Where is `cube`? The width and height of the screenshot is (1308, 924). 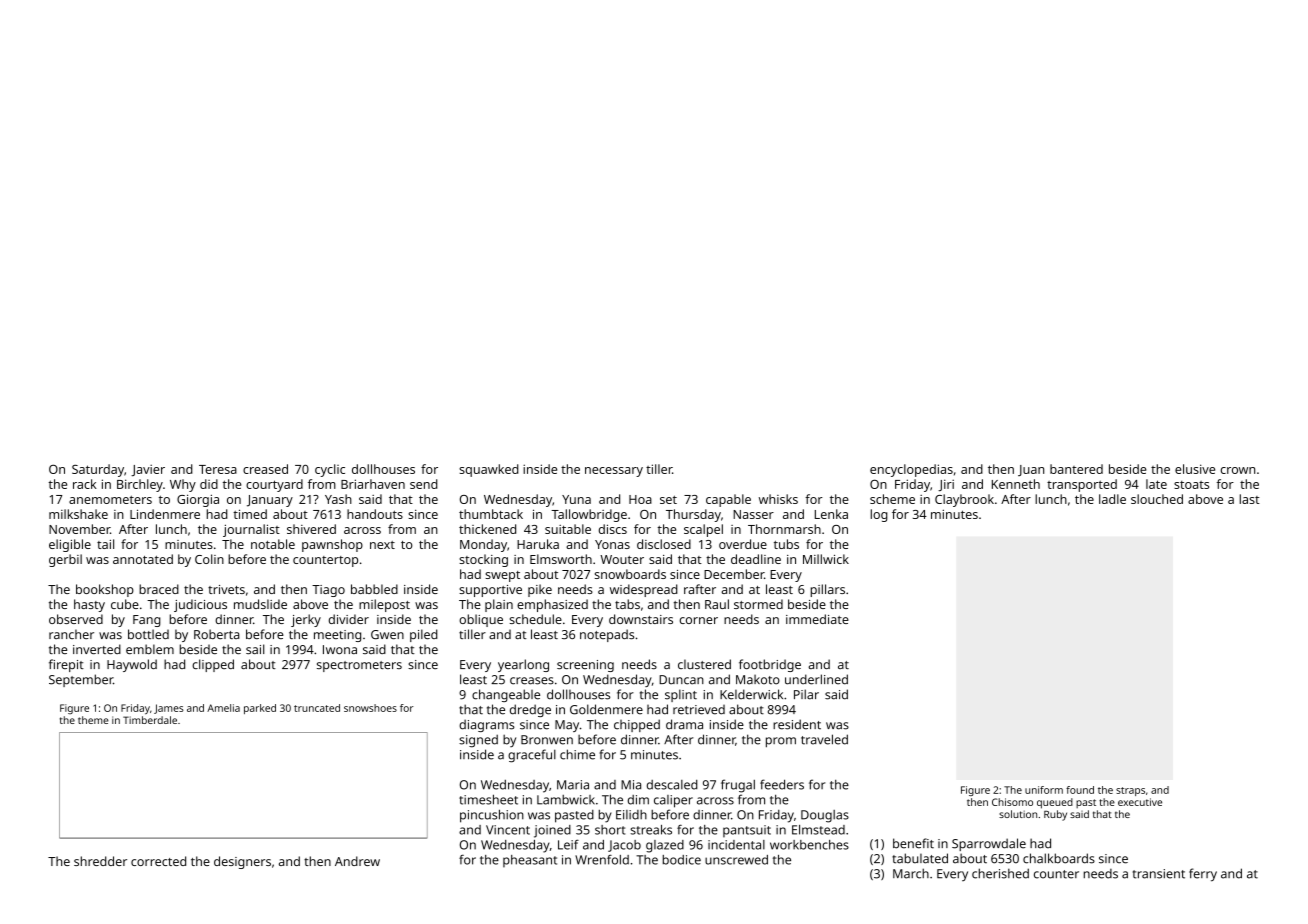
cube is located at coordinates (125, 604).
